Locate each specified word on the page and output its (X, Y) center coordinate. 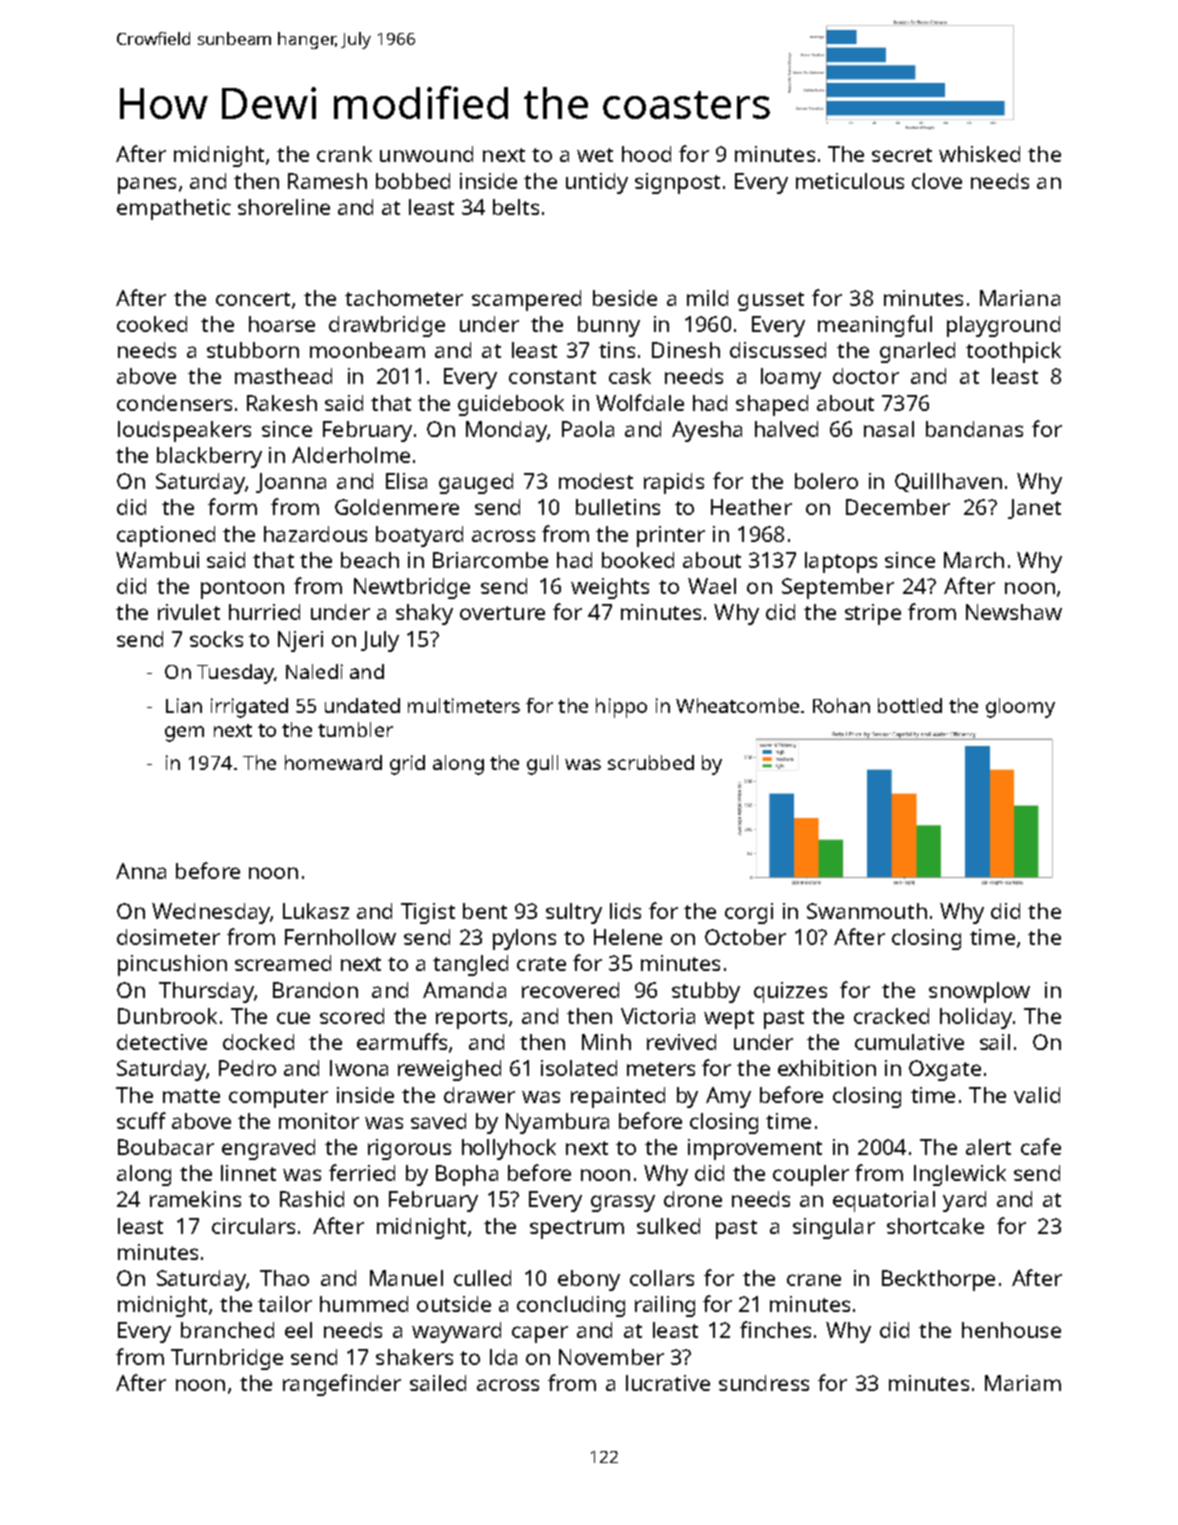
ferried (362, 1172)
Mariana (1020, 298)
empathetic (174, 209)
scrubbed (651, 762)
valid (1037, 1095)
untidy (597, 183)
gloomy (1020, 708)
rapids (674, 483)
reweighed (449, 1070)
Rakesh (282, 403)
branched (227, 1330)
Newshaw (1014, 612)
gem (184, 734)
